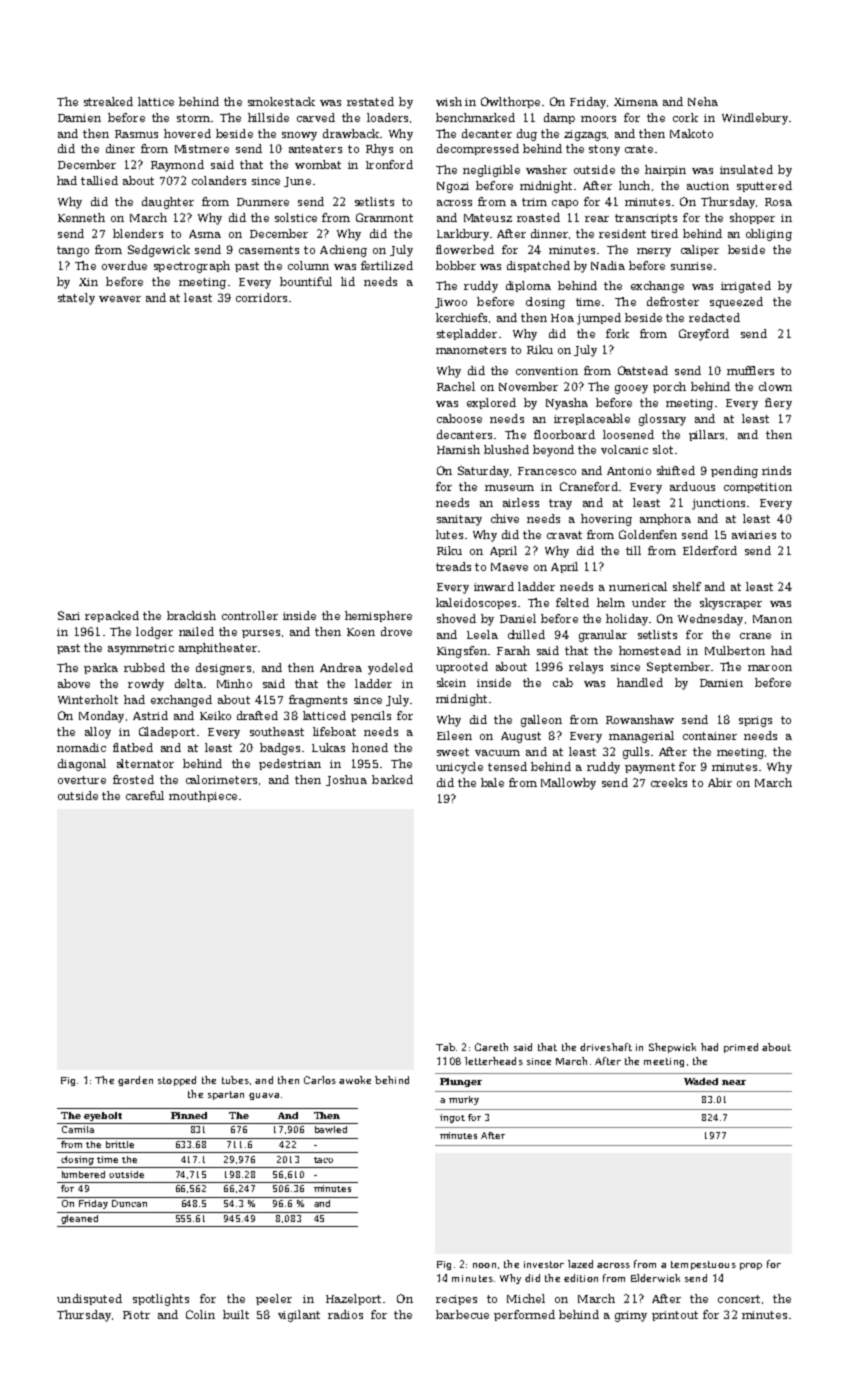  I want to click on smokestack, so click(281, 101).
